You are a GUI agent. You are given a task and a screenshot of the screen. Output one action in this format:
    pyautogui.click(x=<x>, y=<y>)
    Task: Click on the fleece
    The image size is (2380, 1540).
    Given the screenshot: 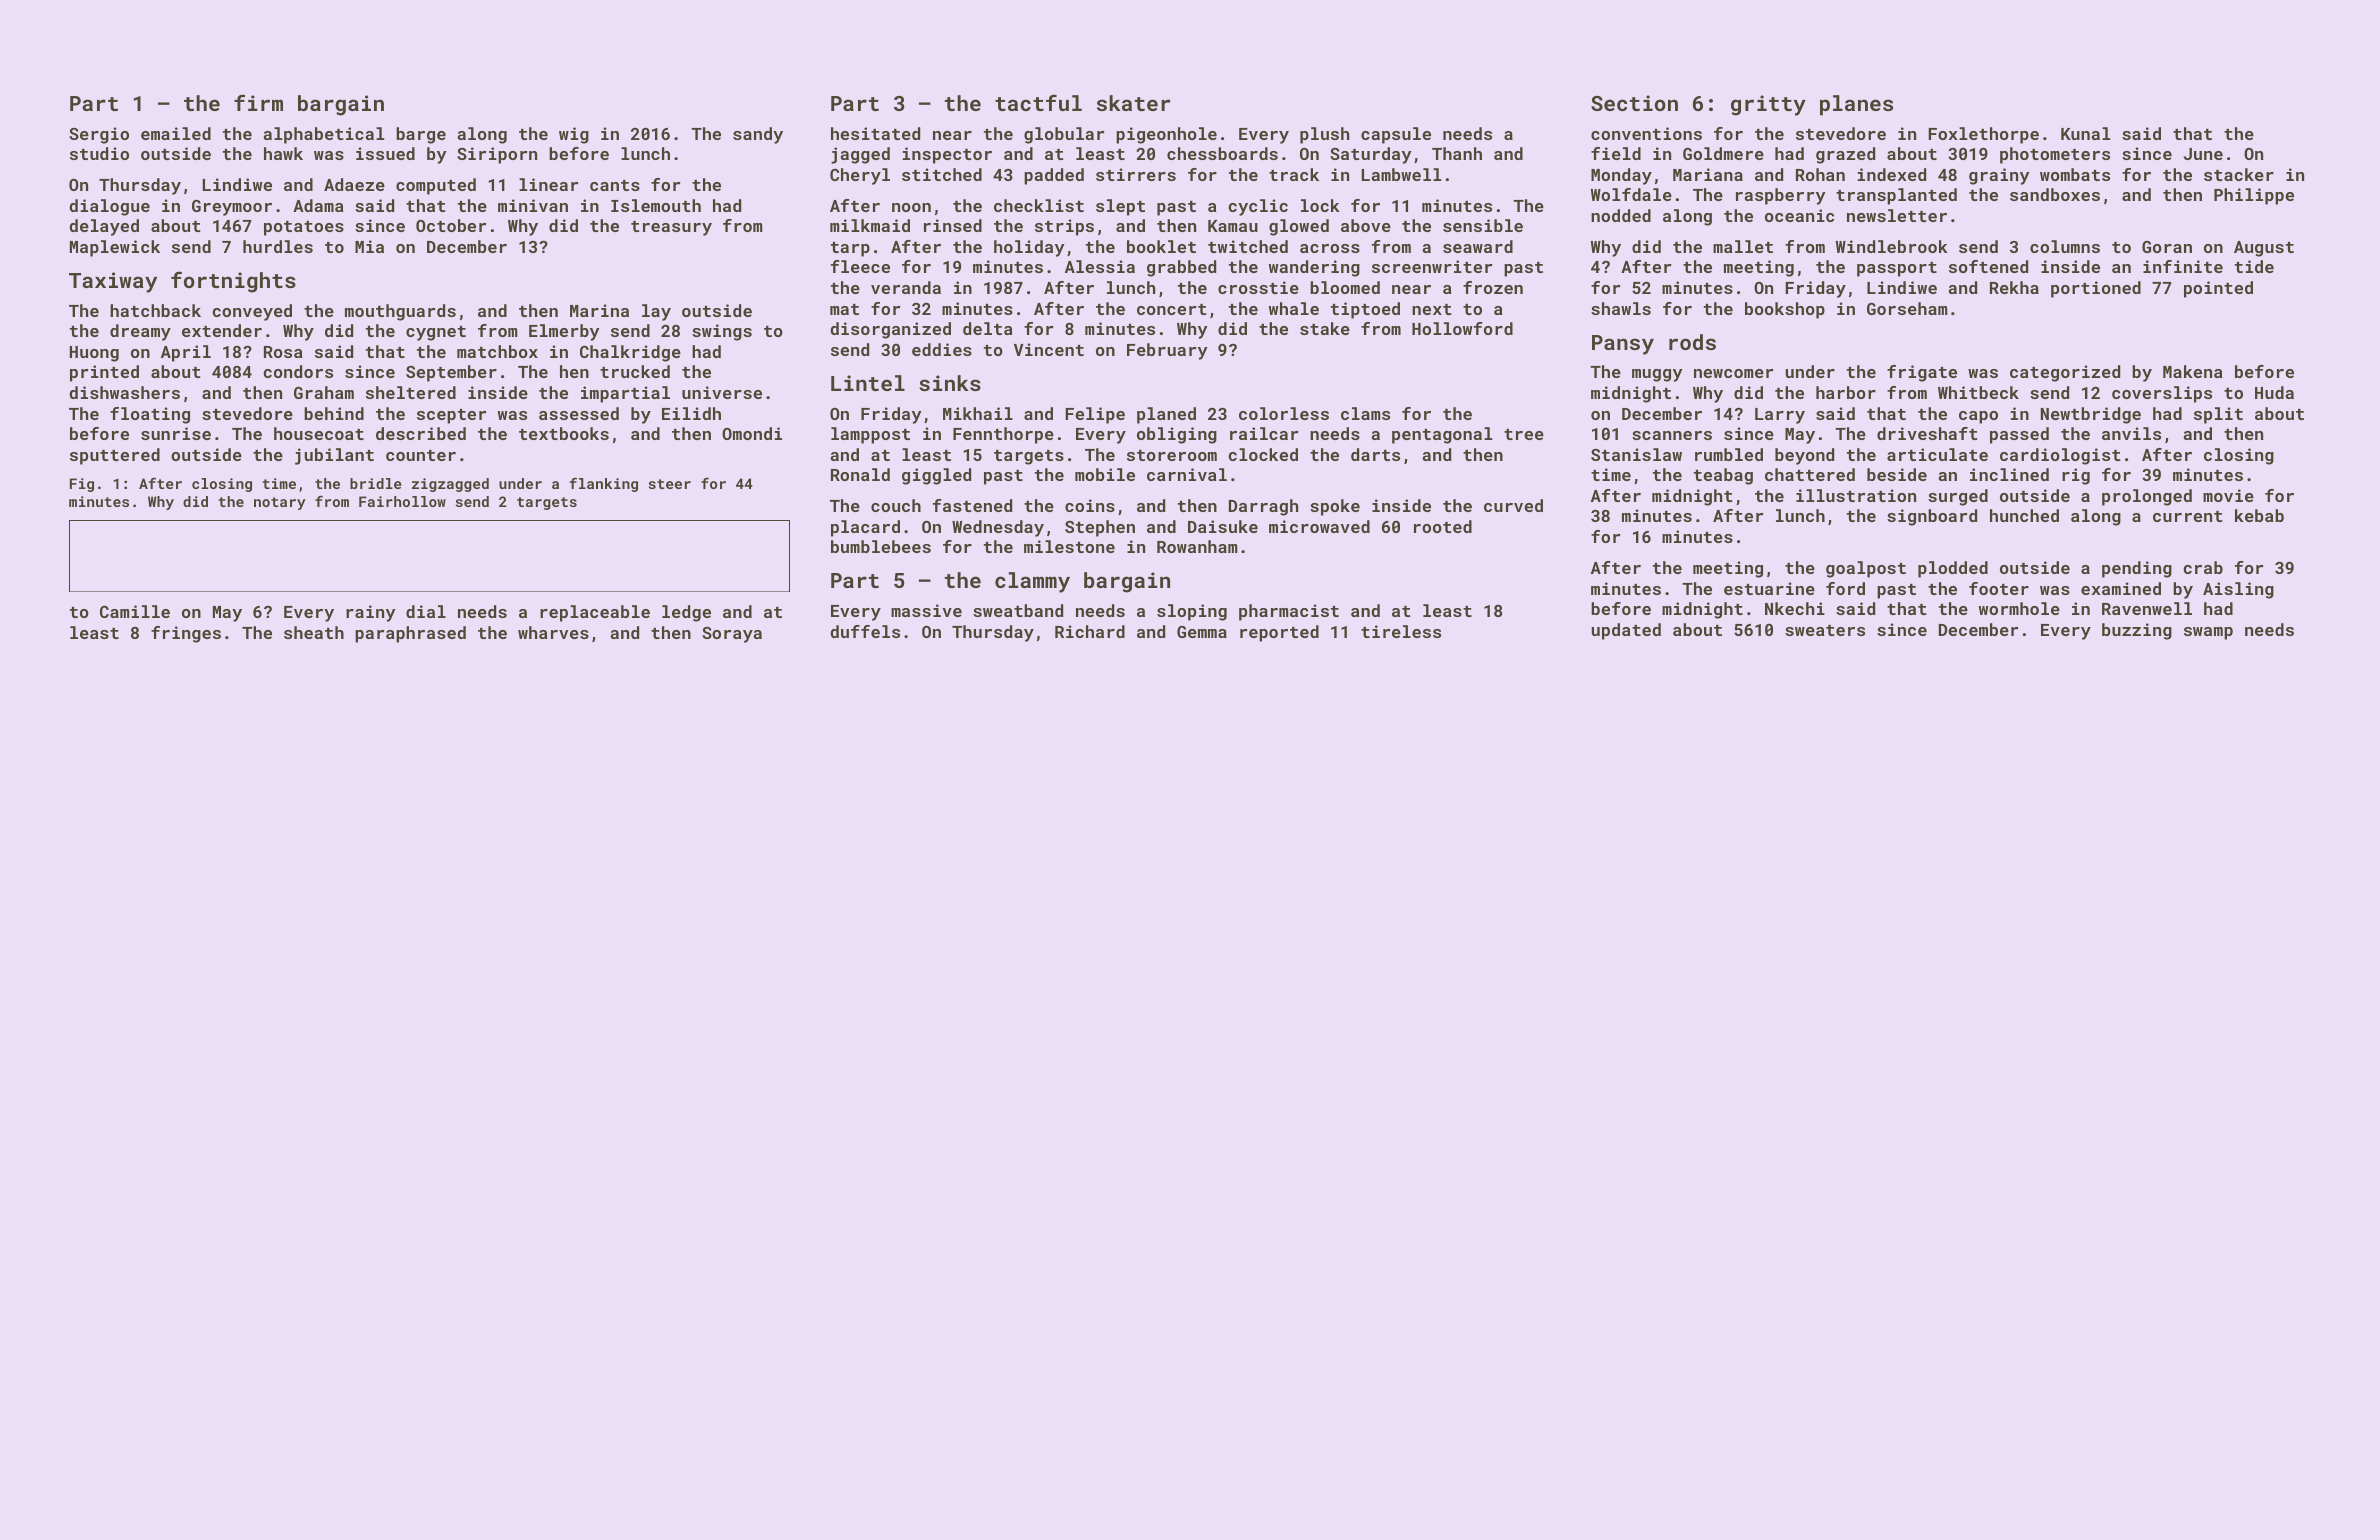 What is the action you would take?
    pyautogui.click(x=860, y=266)
